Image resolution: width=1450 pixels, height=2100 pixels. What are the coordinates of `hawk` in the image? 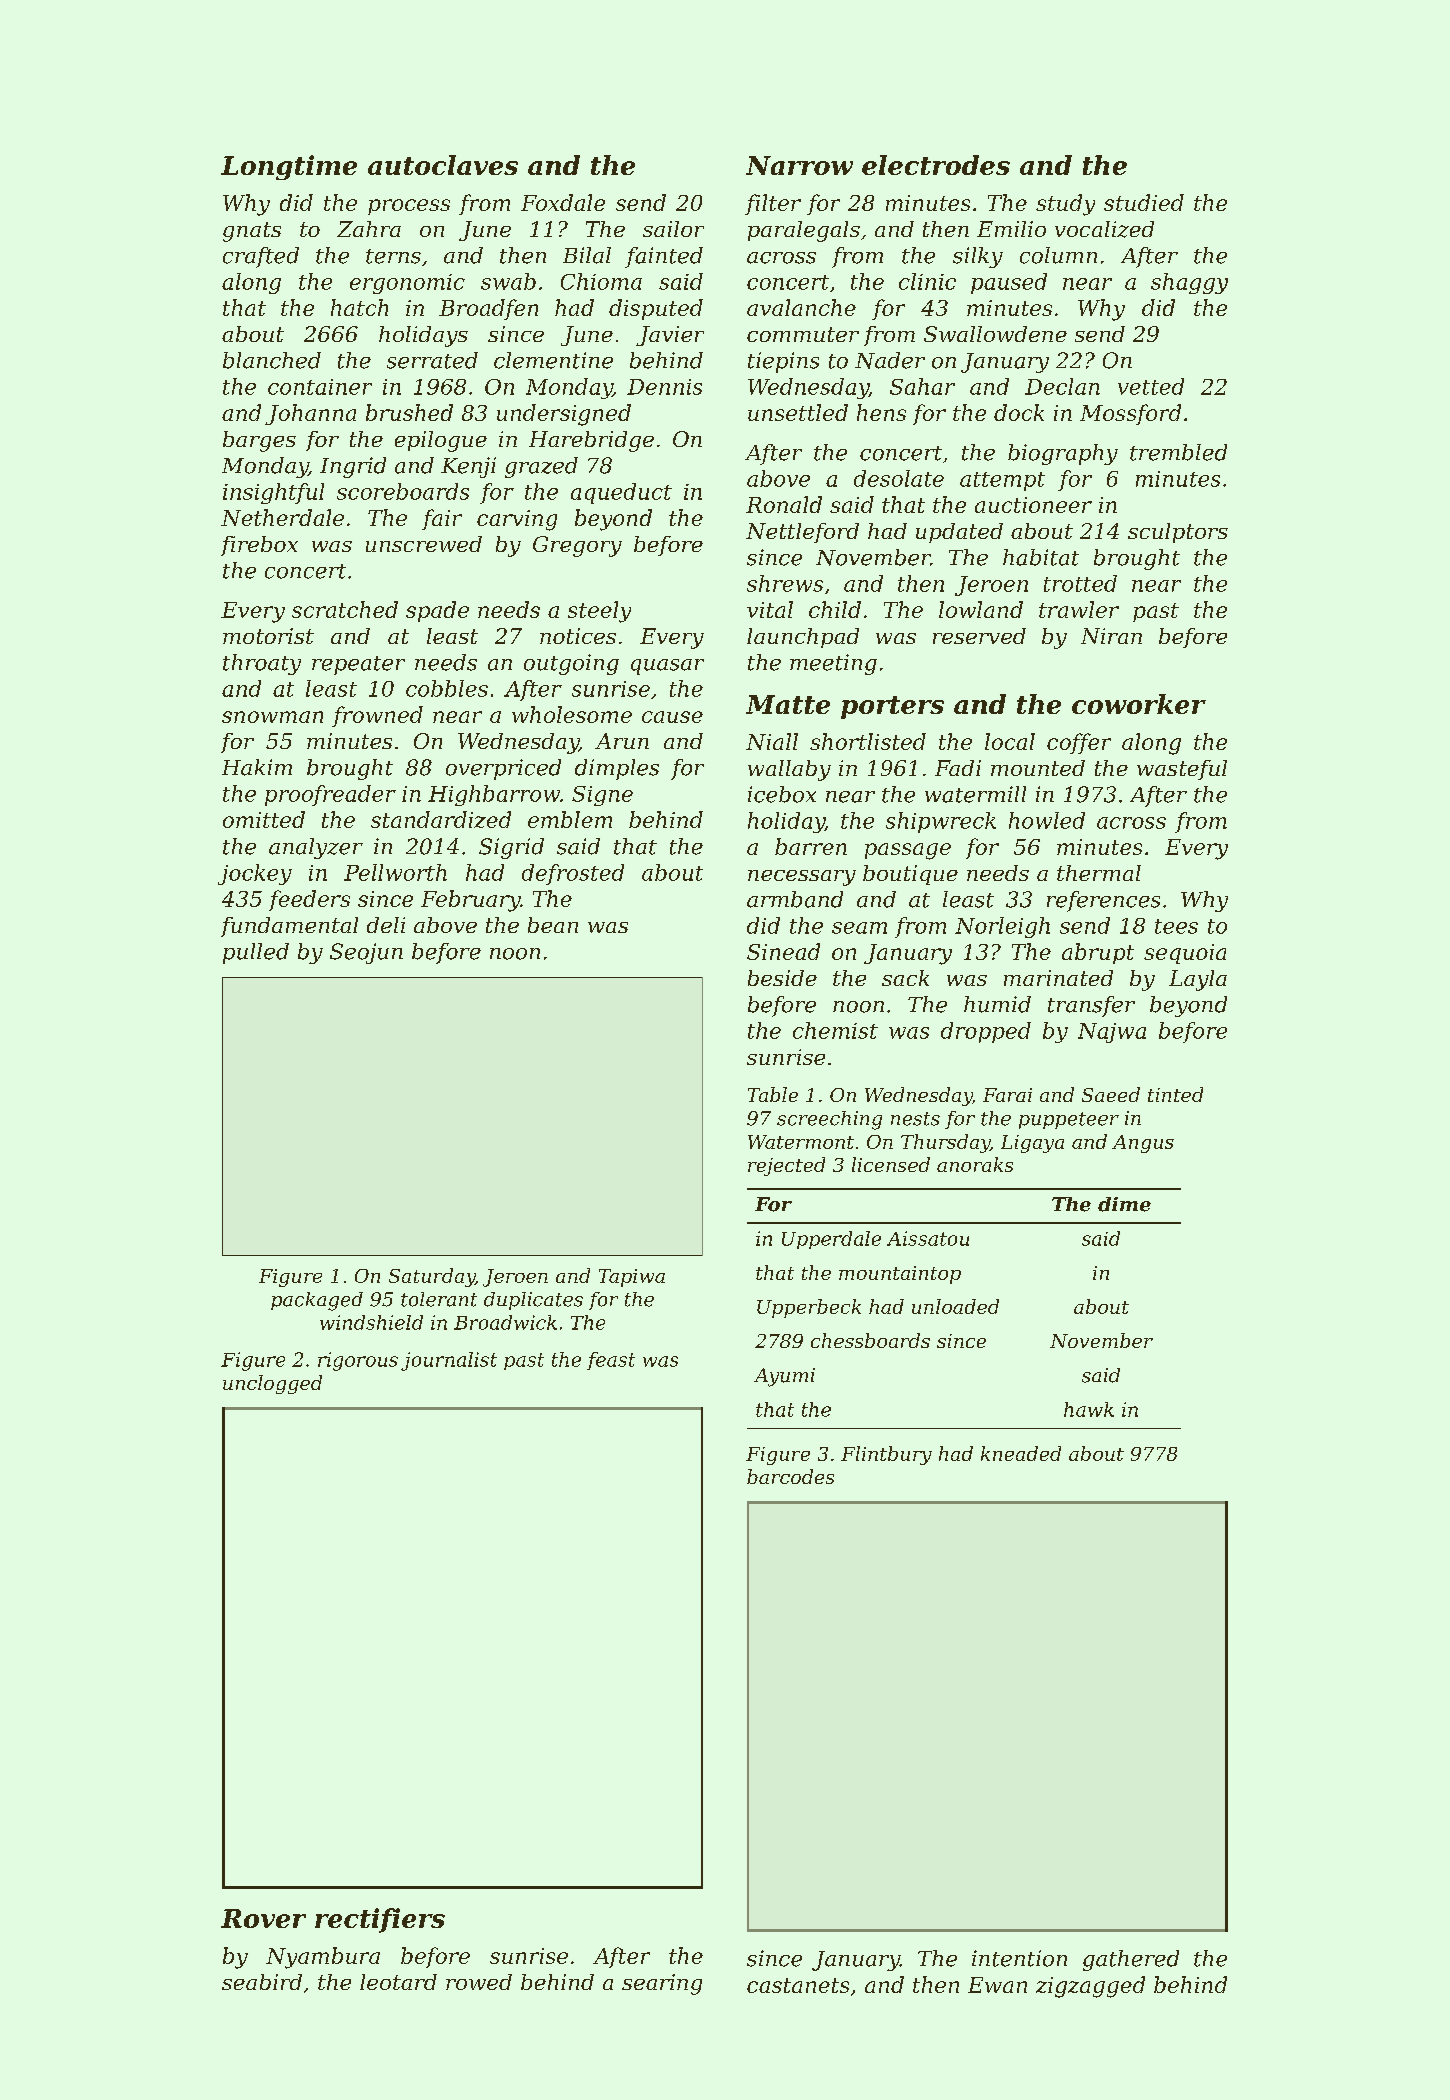 It's located at (1089, 1409).
